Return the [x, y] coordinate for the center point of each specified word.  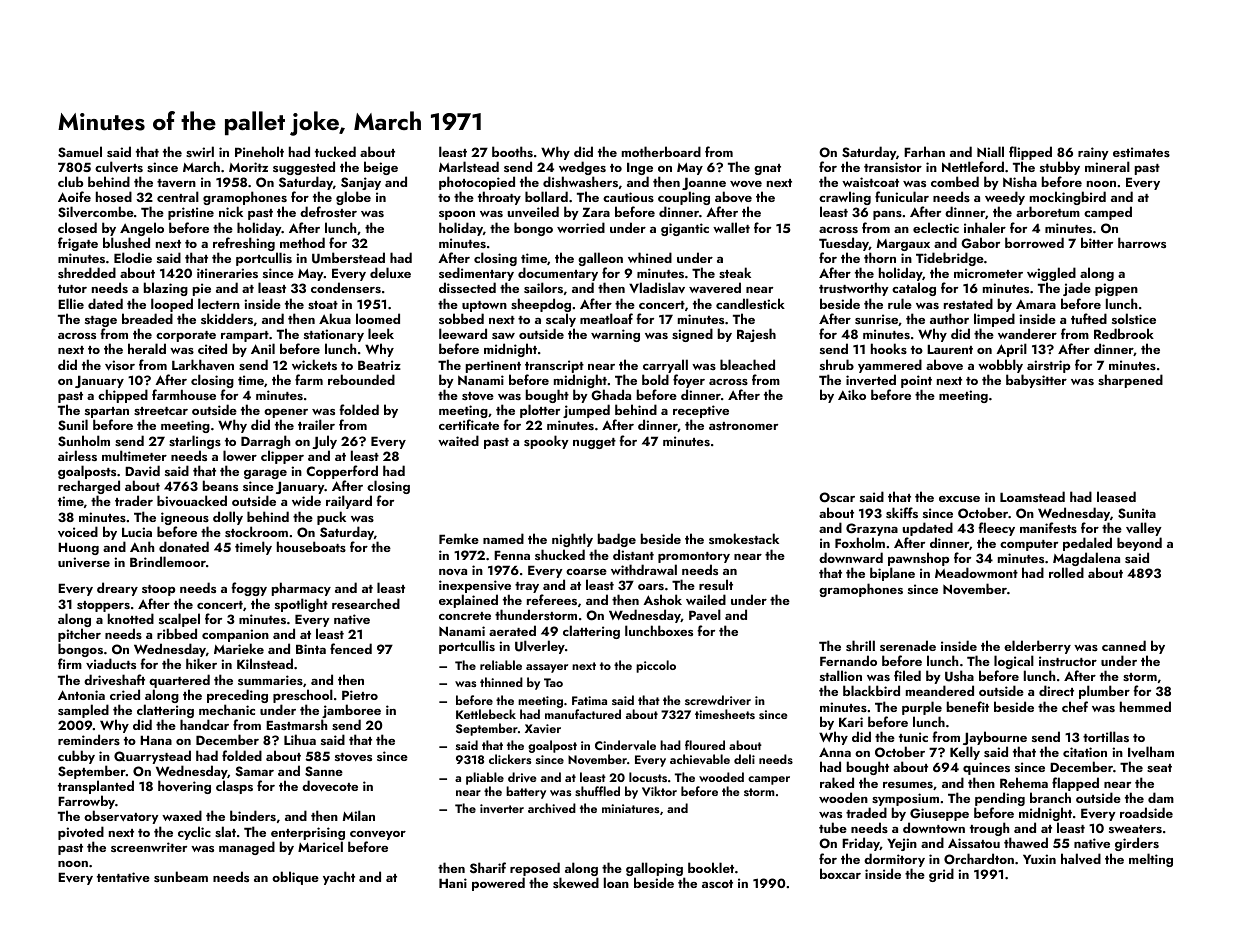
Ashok [662, 599]
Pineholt [259, 151]
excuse [959, 499]
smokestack [744, 538]
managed [247, 848]
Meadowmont [976, 573]
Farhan [924, 151]
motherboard [661, 151]
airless [77, 455]
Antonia [81, 695]
